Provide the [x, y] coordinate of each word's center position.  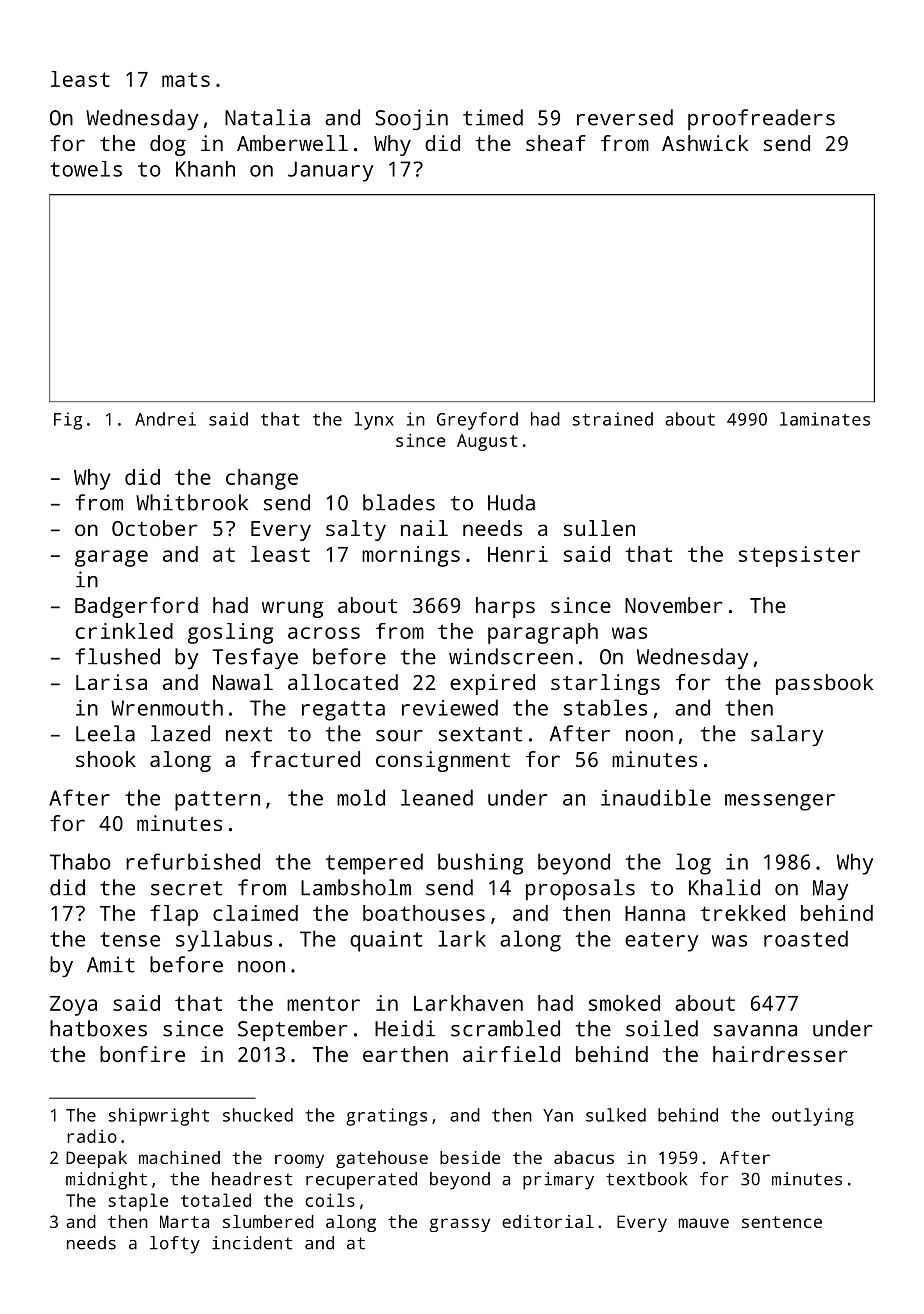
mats [186, 79]
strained [612, 419]
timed [493, 117]
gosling [230, 633]
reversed [625, 117]
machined [179, 1157]
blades [399, 502]
